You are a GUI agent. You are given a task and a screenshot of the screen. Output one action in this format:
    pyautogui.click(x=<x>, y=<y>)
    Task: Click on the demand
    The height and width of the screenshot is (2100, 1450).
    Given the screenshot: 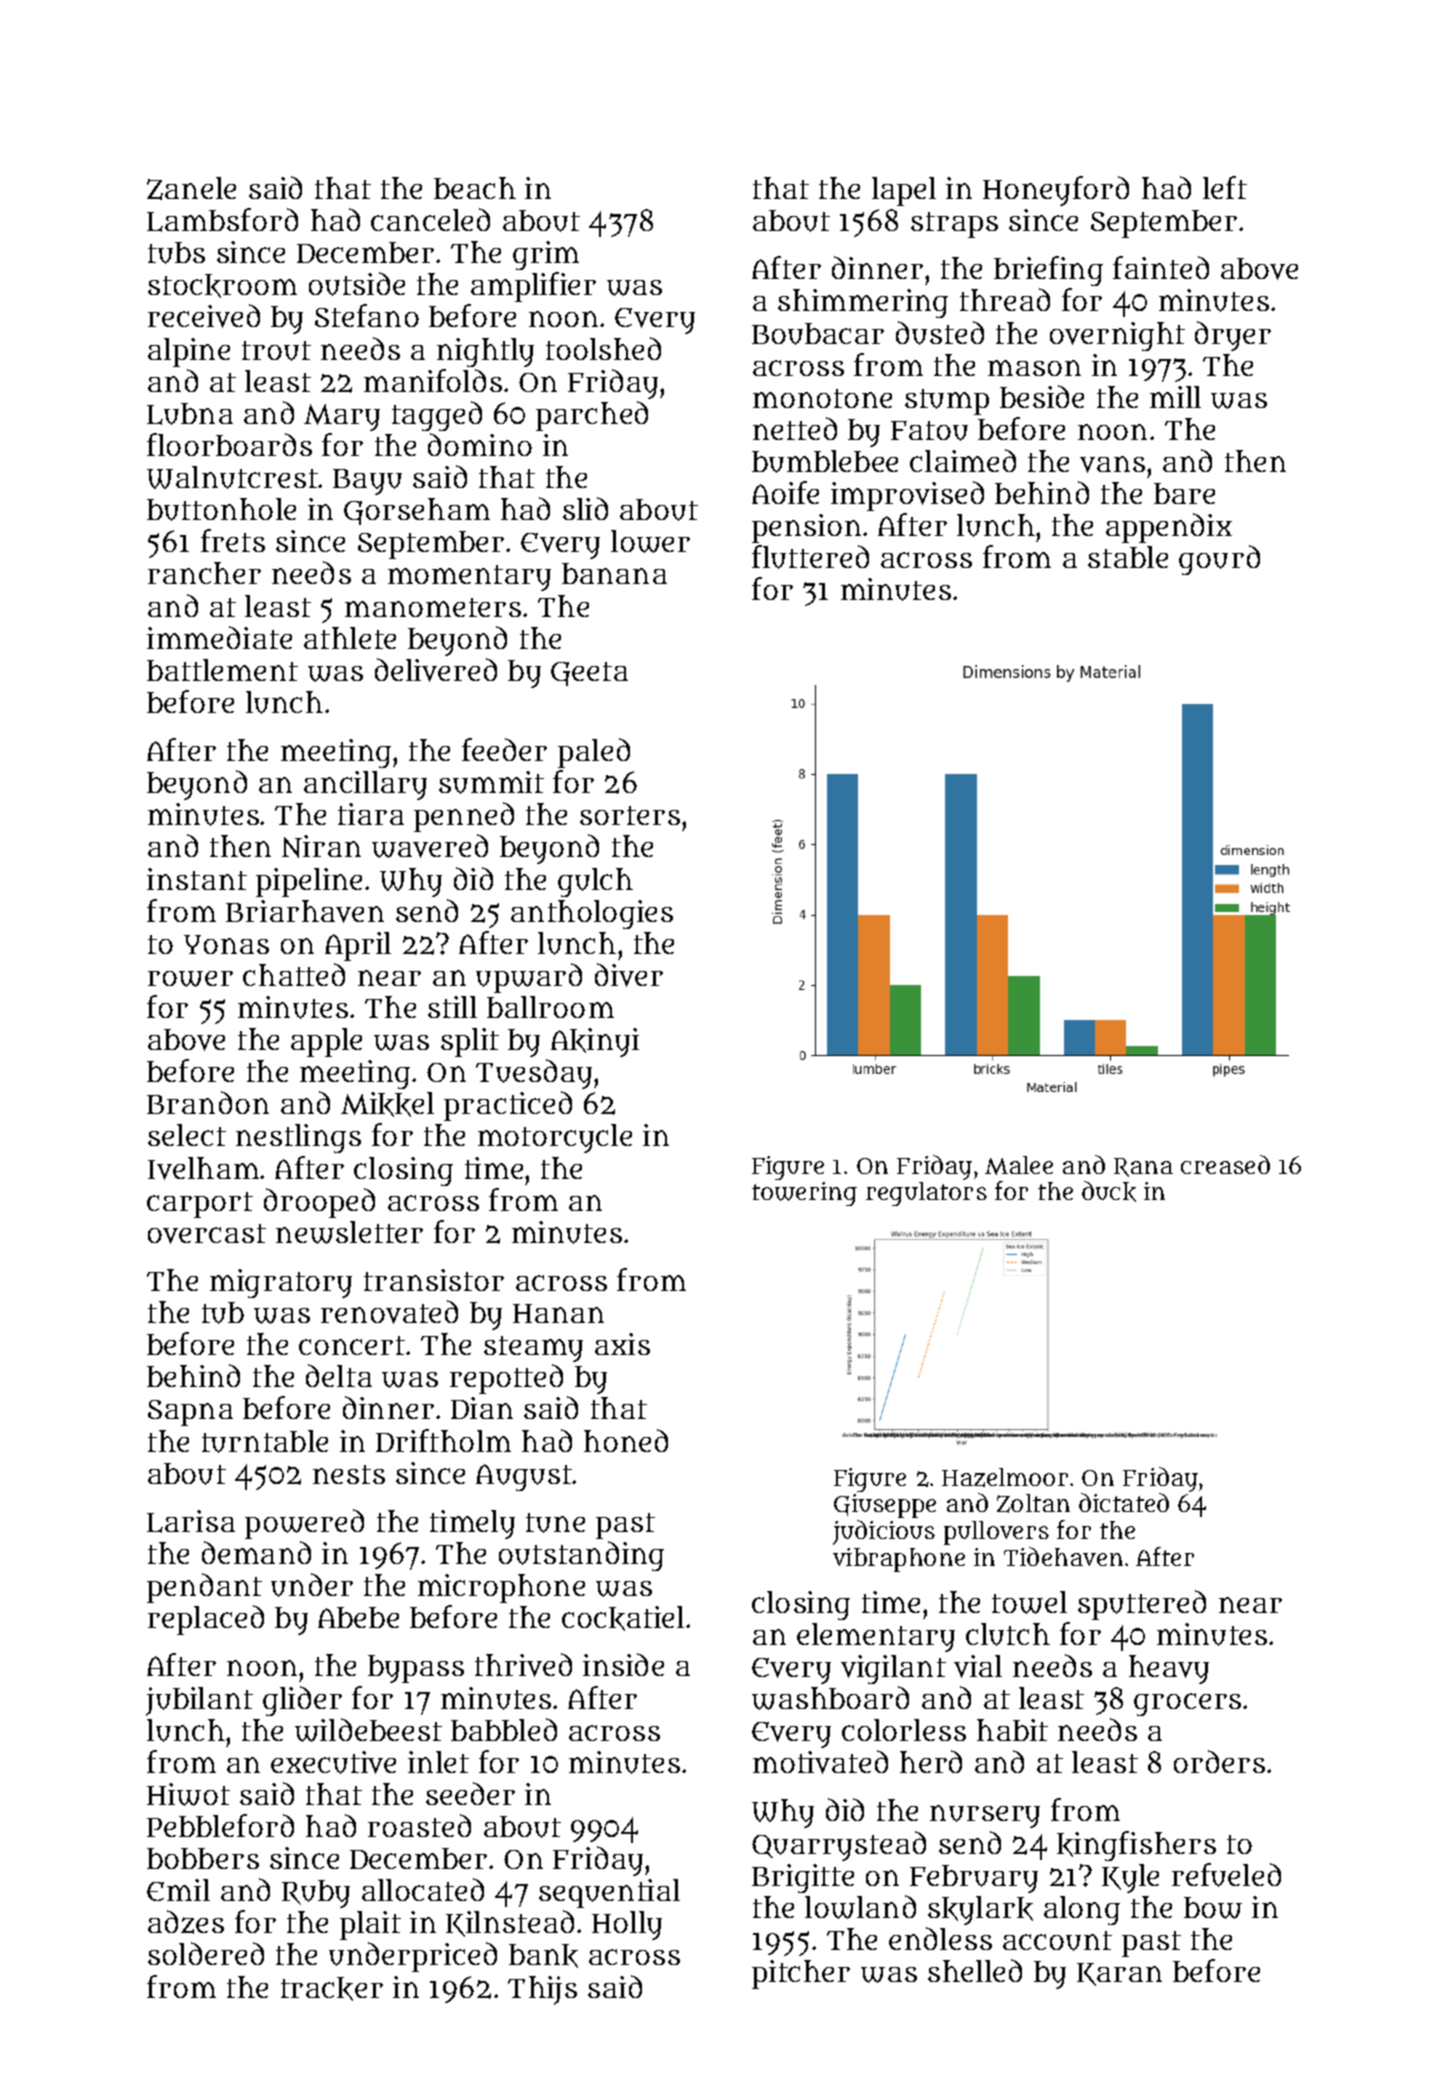 What is the action you would take?
    pyautogui.click(x=256, y=1552)
